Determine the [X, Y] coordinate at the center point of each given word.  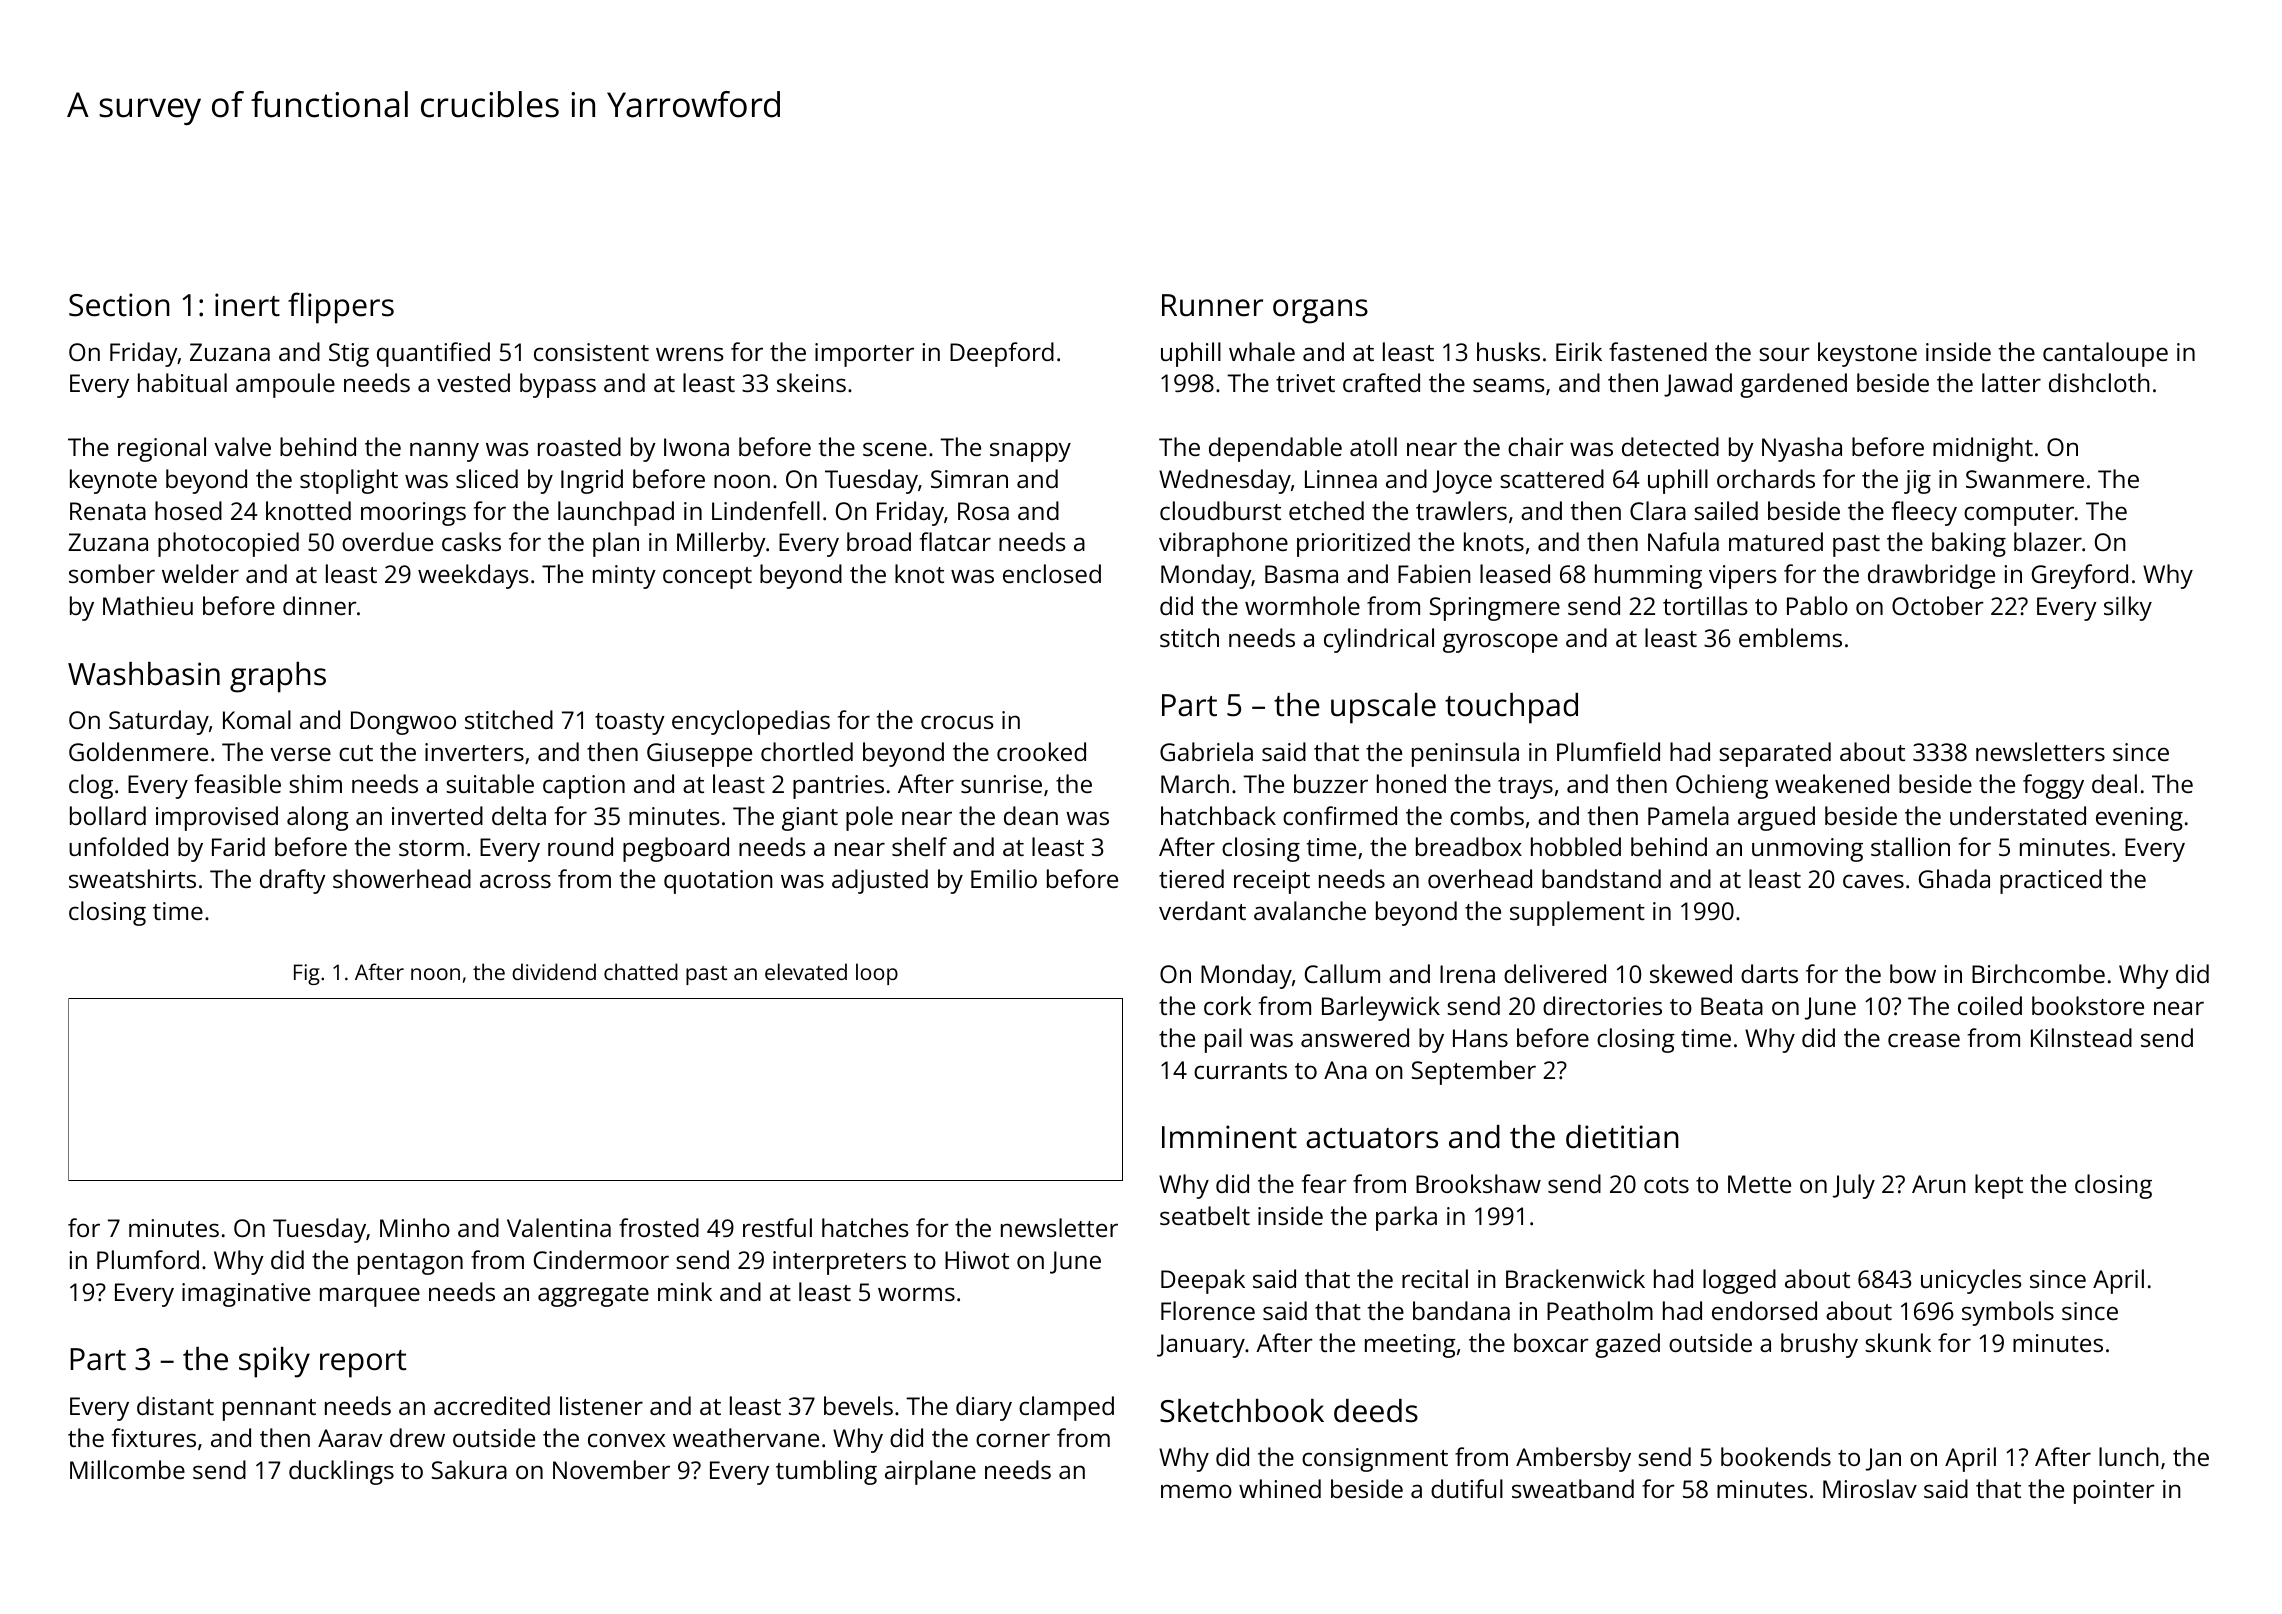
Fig [307, 974]
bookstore [2088, 1005]
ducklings [341, 1472]
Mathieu [148, 605]
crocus [957, 722]
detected [1670, 446]
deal [2114, 783]
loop [877, 974]
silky [2128, 608]
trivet [1305, 383]
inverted [437, 815]
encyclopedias [751, 722]
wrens [690, 354]
